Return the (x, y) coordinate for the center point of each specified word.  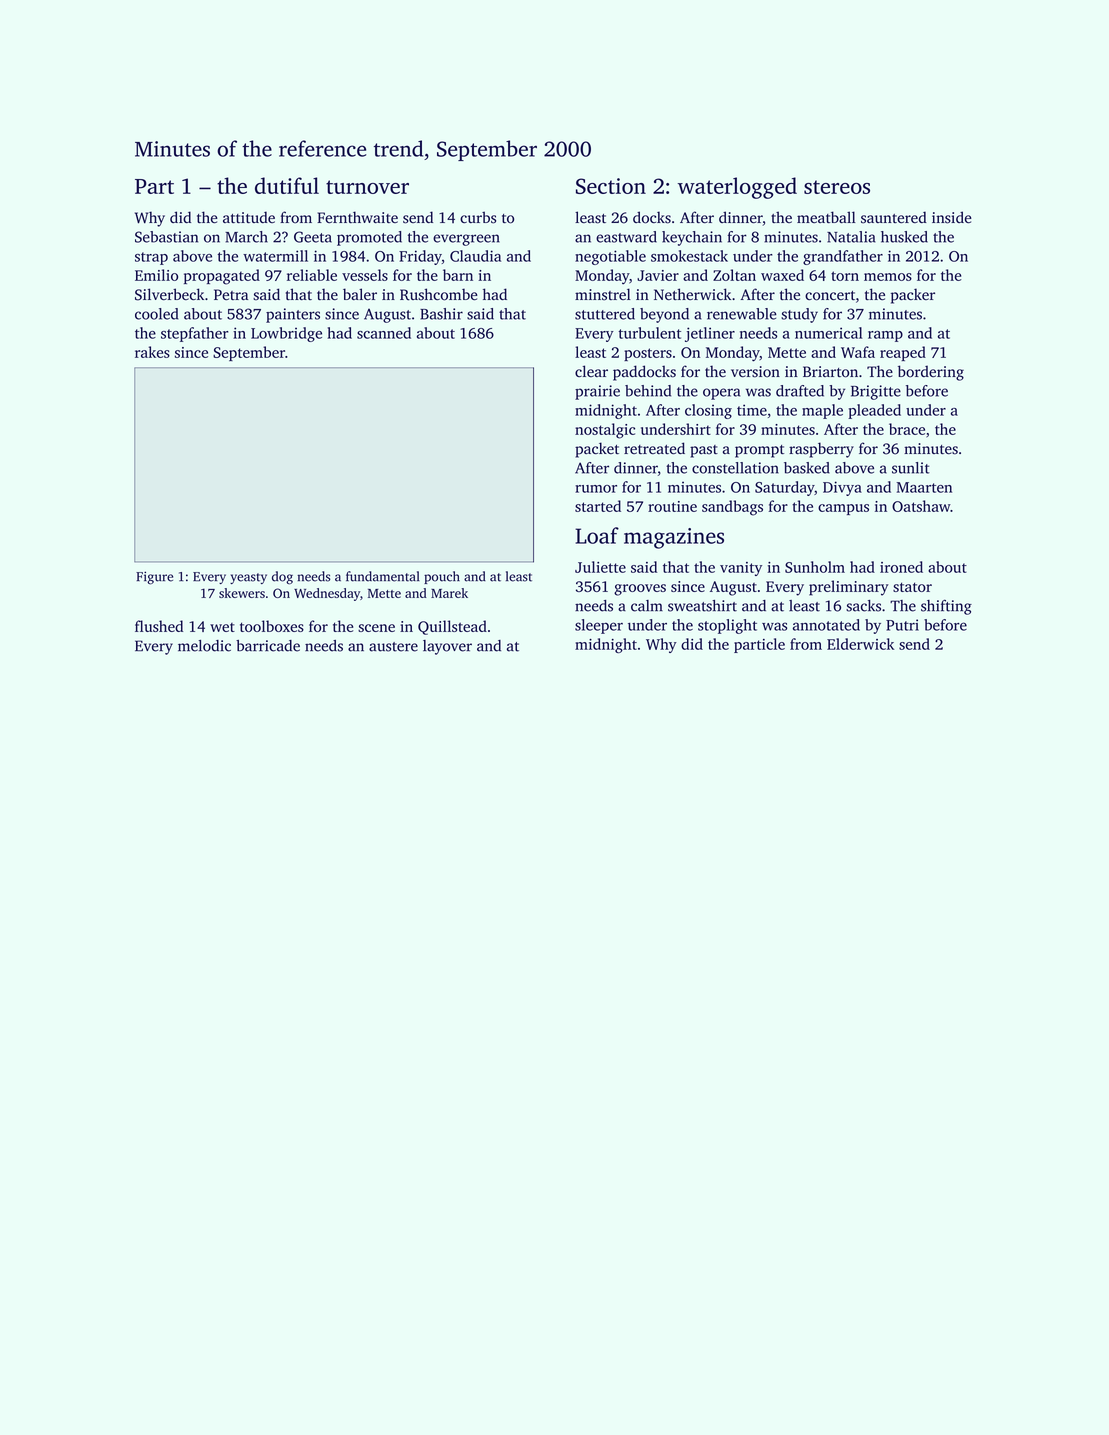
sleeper (599, 626)
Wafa (858, 352)
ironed (901, 567)
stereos (837, 187)
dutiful (287, 185)
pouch (442, 577)
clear (591, 371)
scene (376, 628)
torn (845, 276)
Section (611, 186)
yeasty (248, 578)
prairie (597, 392)
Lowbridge (286, 334)
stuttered (605, 314)
